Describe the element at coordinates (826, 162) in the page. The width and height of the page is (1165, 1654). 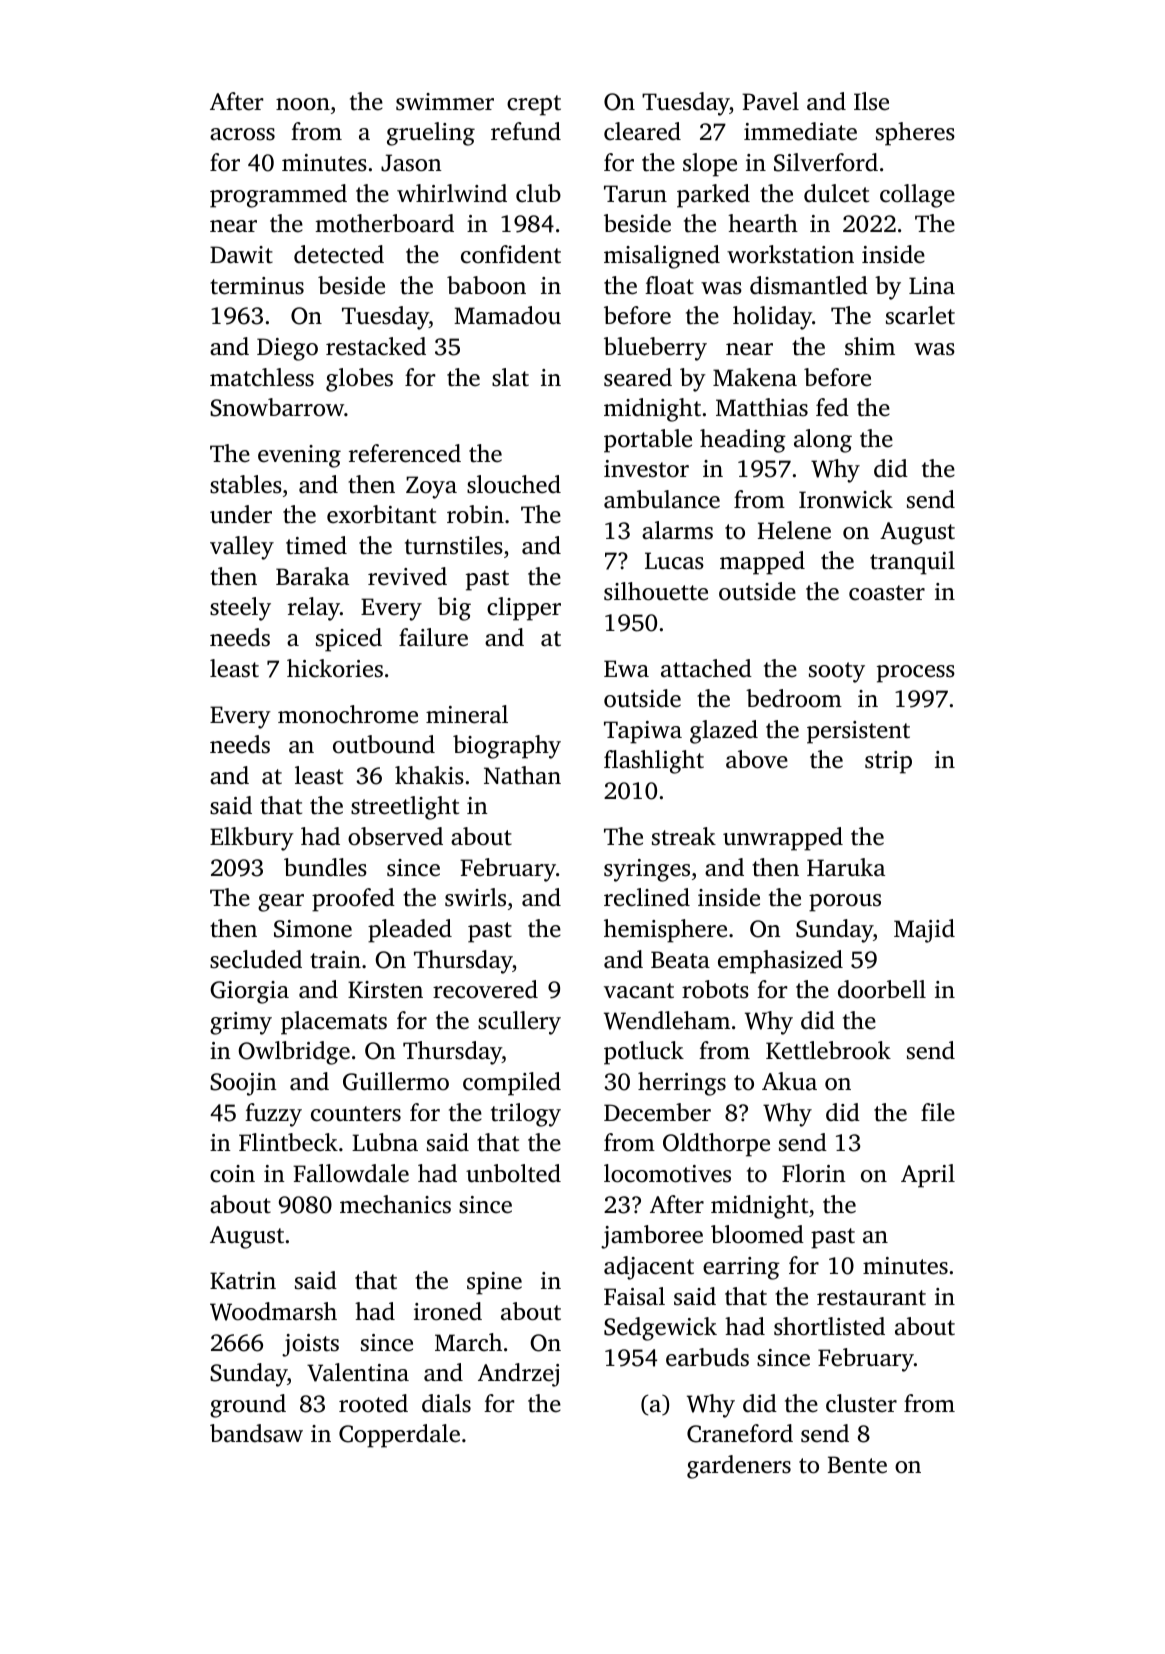
I see `Silverford` at that location.
